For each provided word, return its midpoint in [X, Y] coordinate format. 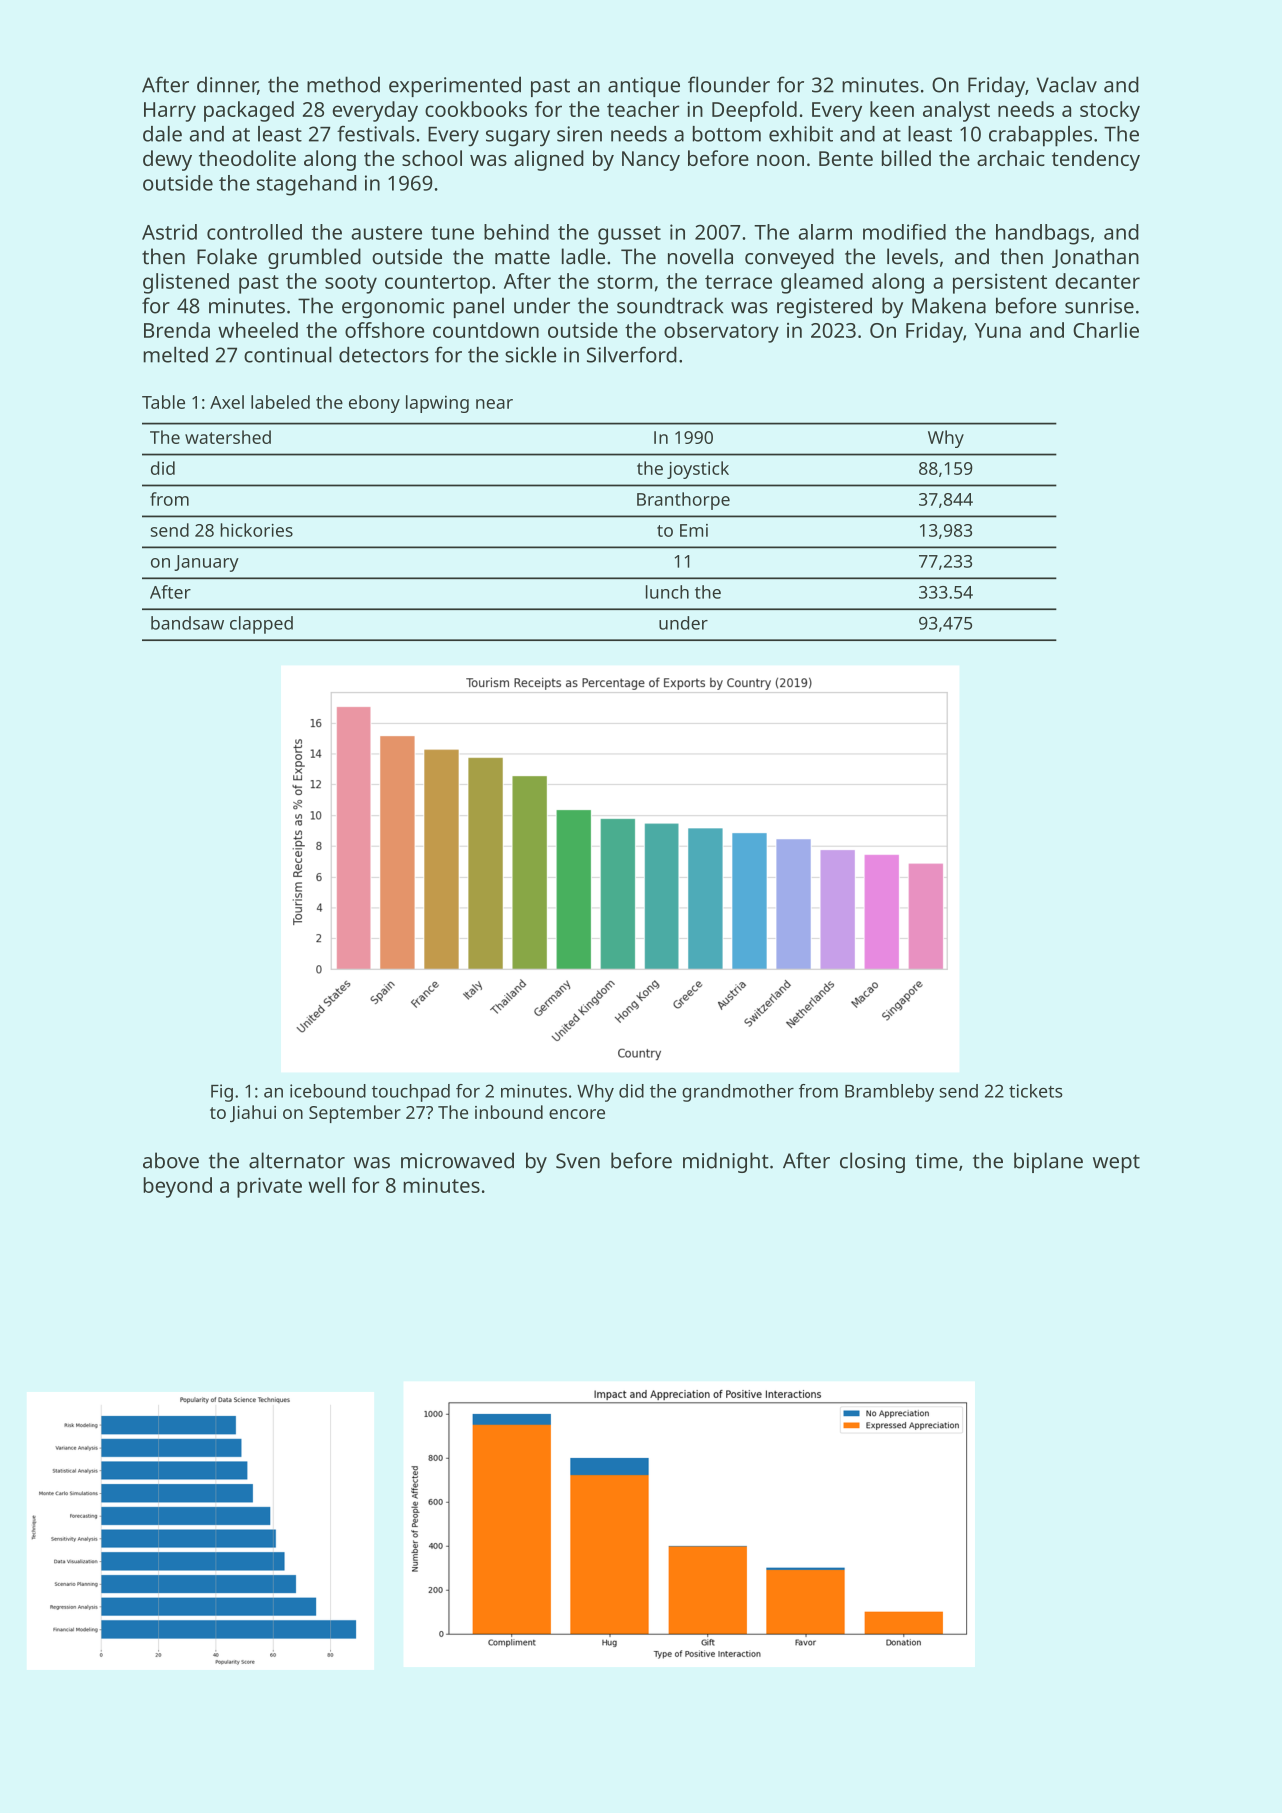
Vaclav [1067, 84]
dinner [227, 85]
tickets [1036, 1091]
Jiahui [253, 1113]
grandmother [738, 1093]
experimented [455, 86]
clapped [261, 625]
